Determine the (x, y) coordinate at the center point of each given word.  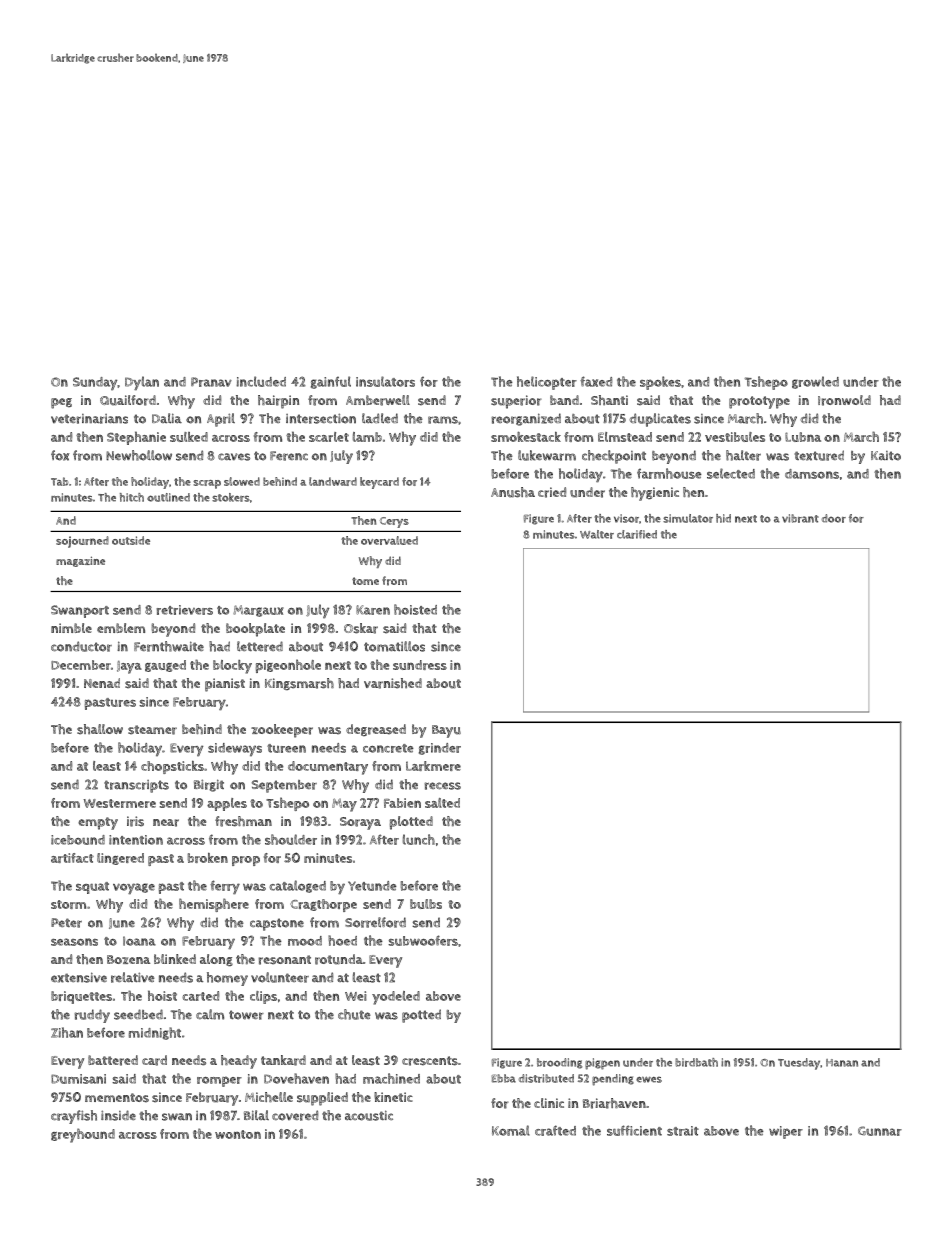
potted (421, 1016)
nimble (71, 628)
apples (227, 804)
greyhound (83, 1135)
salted (442, 803)
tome (365, 581)
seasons (74, 942)
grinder (440, 749)
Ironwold (844, 400)
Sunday (95, 383)
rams (443, 420)
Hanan (842, 1063)
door (834, 518)
